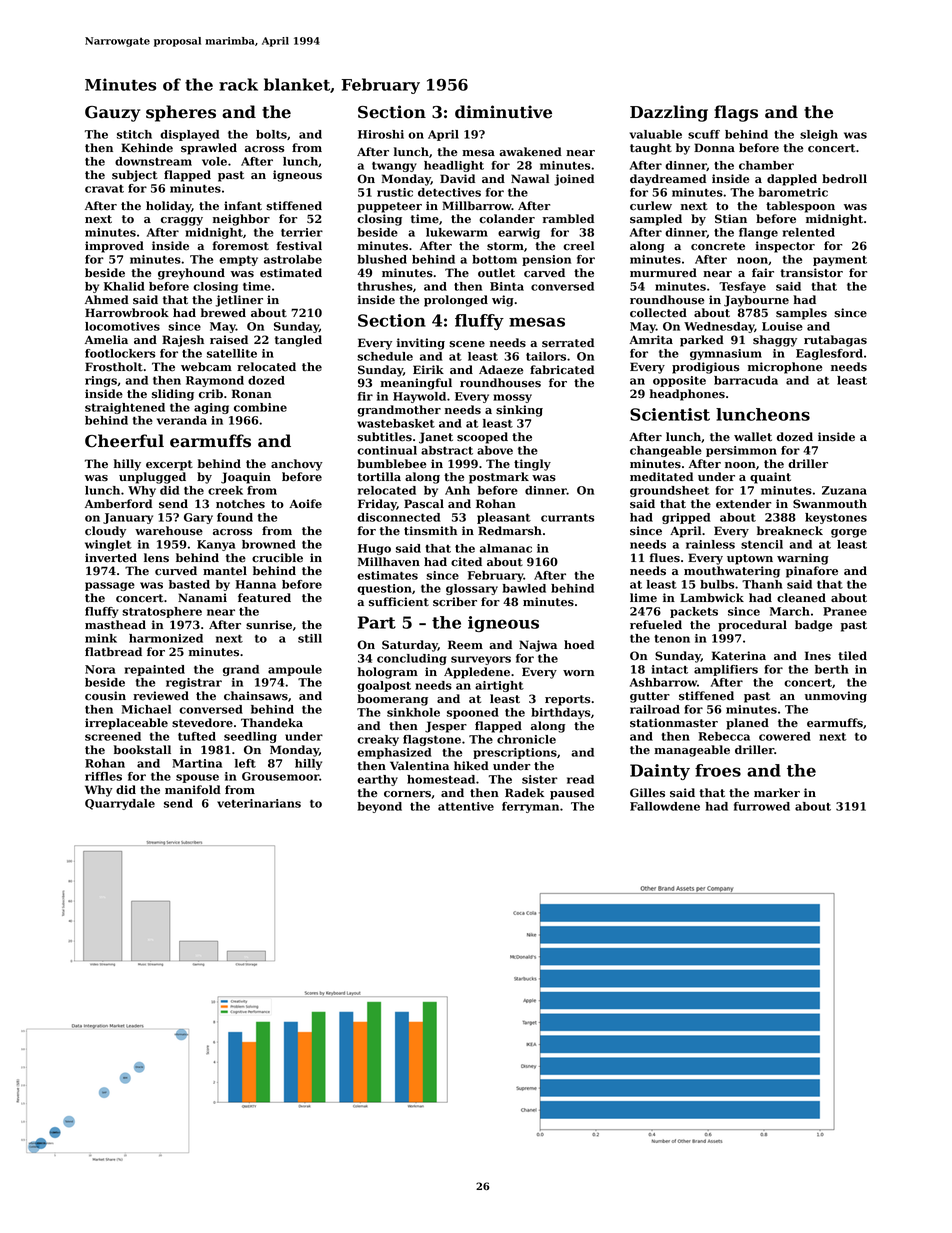 The width and height of the screenshot is (952, 1233). Describe the element at coordinates (124, 286) in the screenshot. I see `Khalid` at that location.
